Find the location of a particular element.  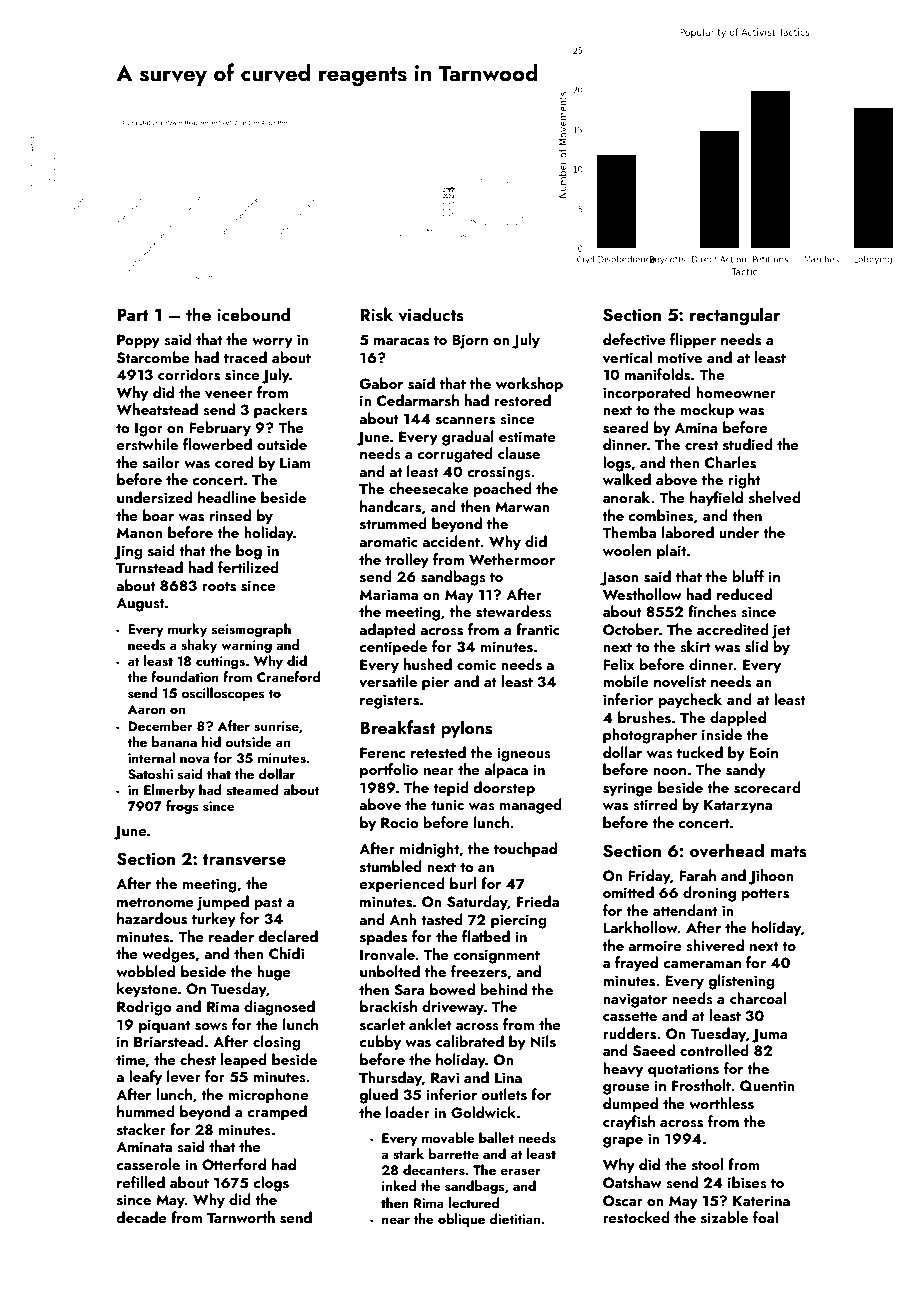

stumbled is located at coordinates (391, 866).
